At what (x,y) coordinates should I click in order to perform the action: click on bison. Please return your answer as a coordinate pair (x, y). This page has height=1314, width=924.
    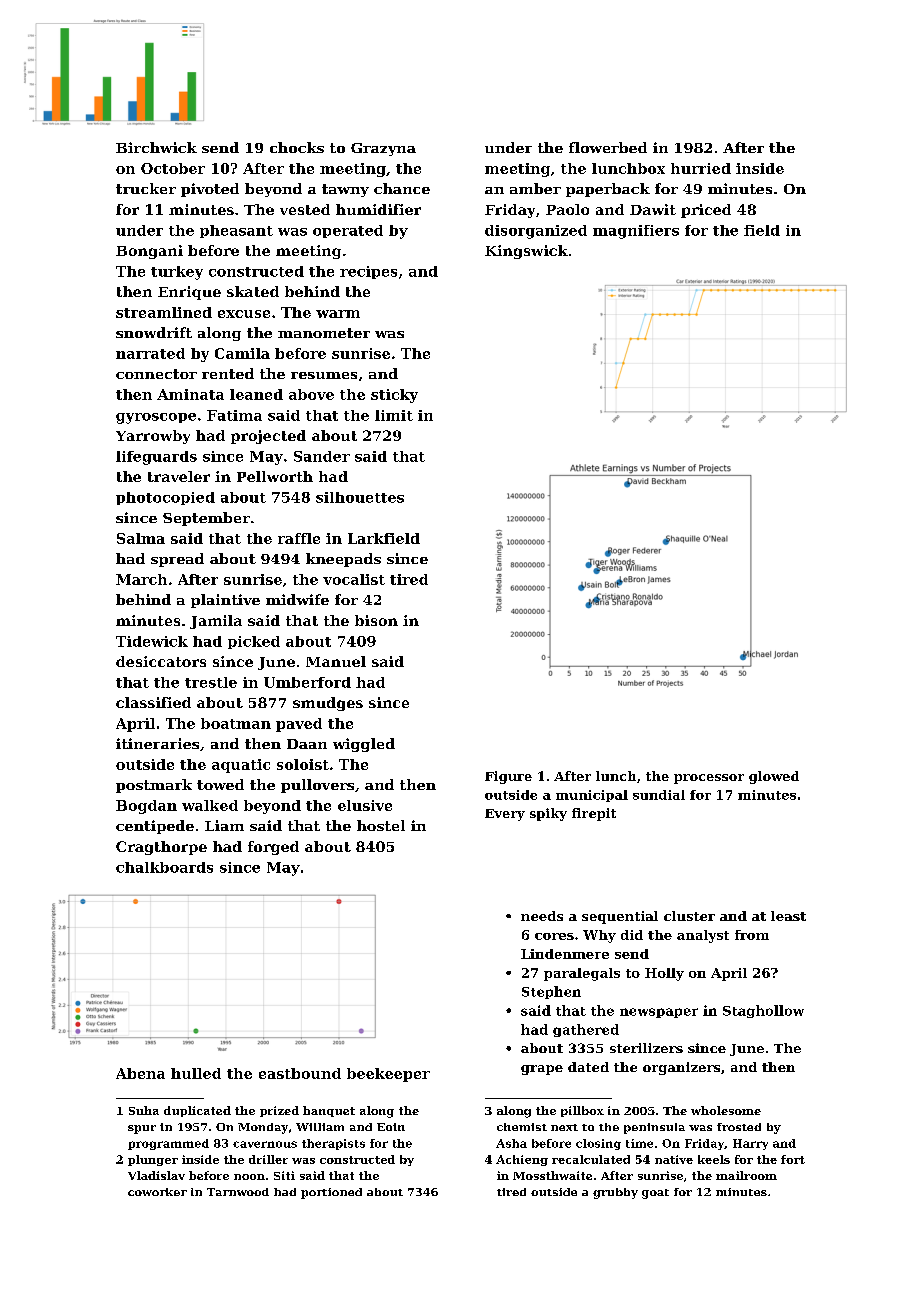
    Looking at the image, I should click on (376, 620).
